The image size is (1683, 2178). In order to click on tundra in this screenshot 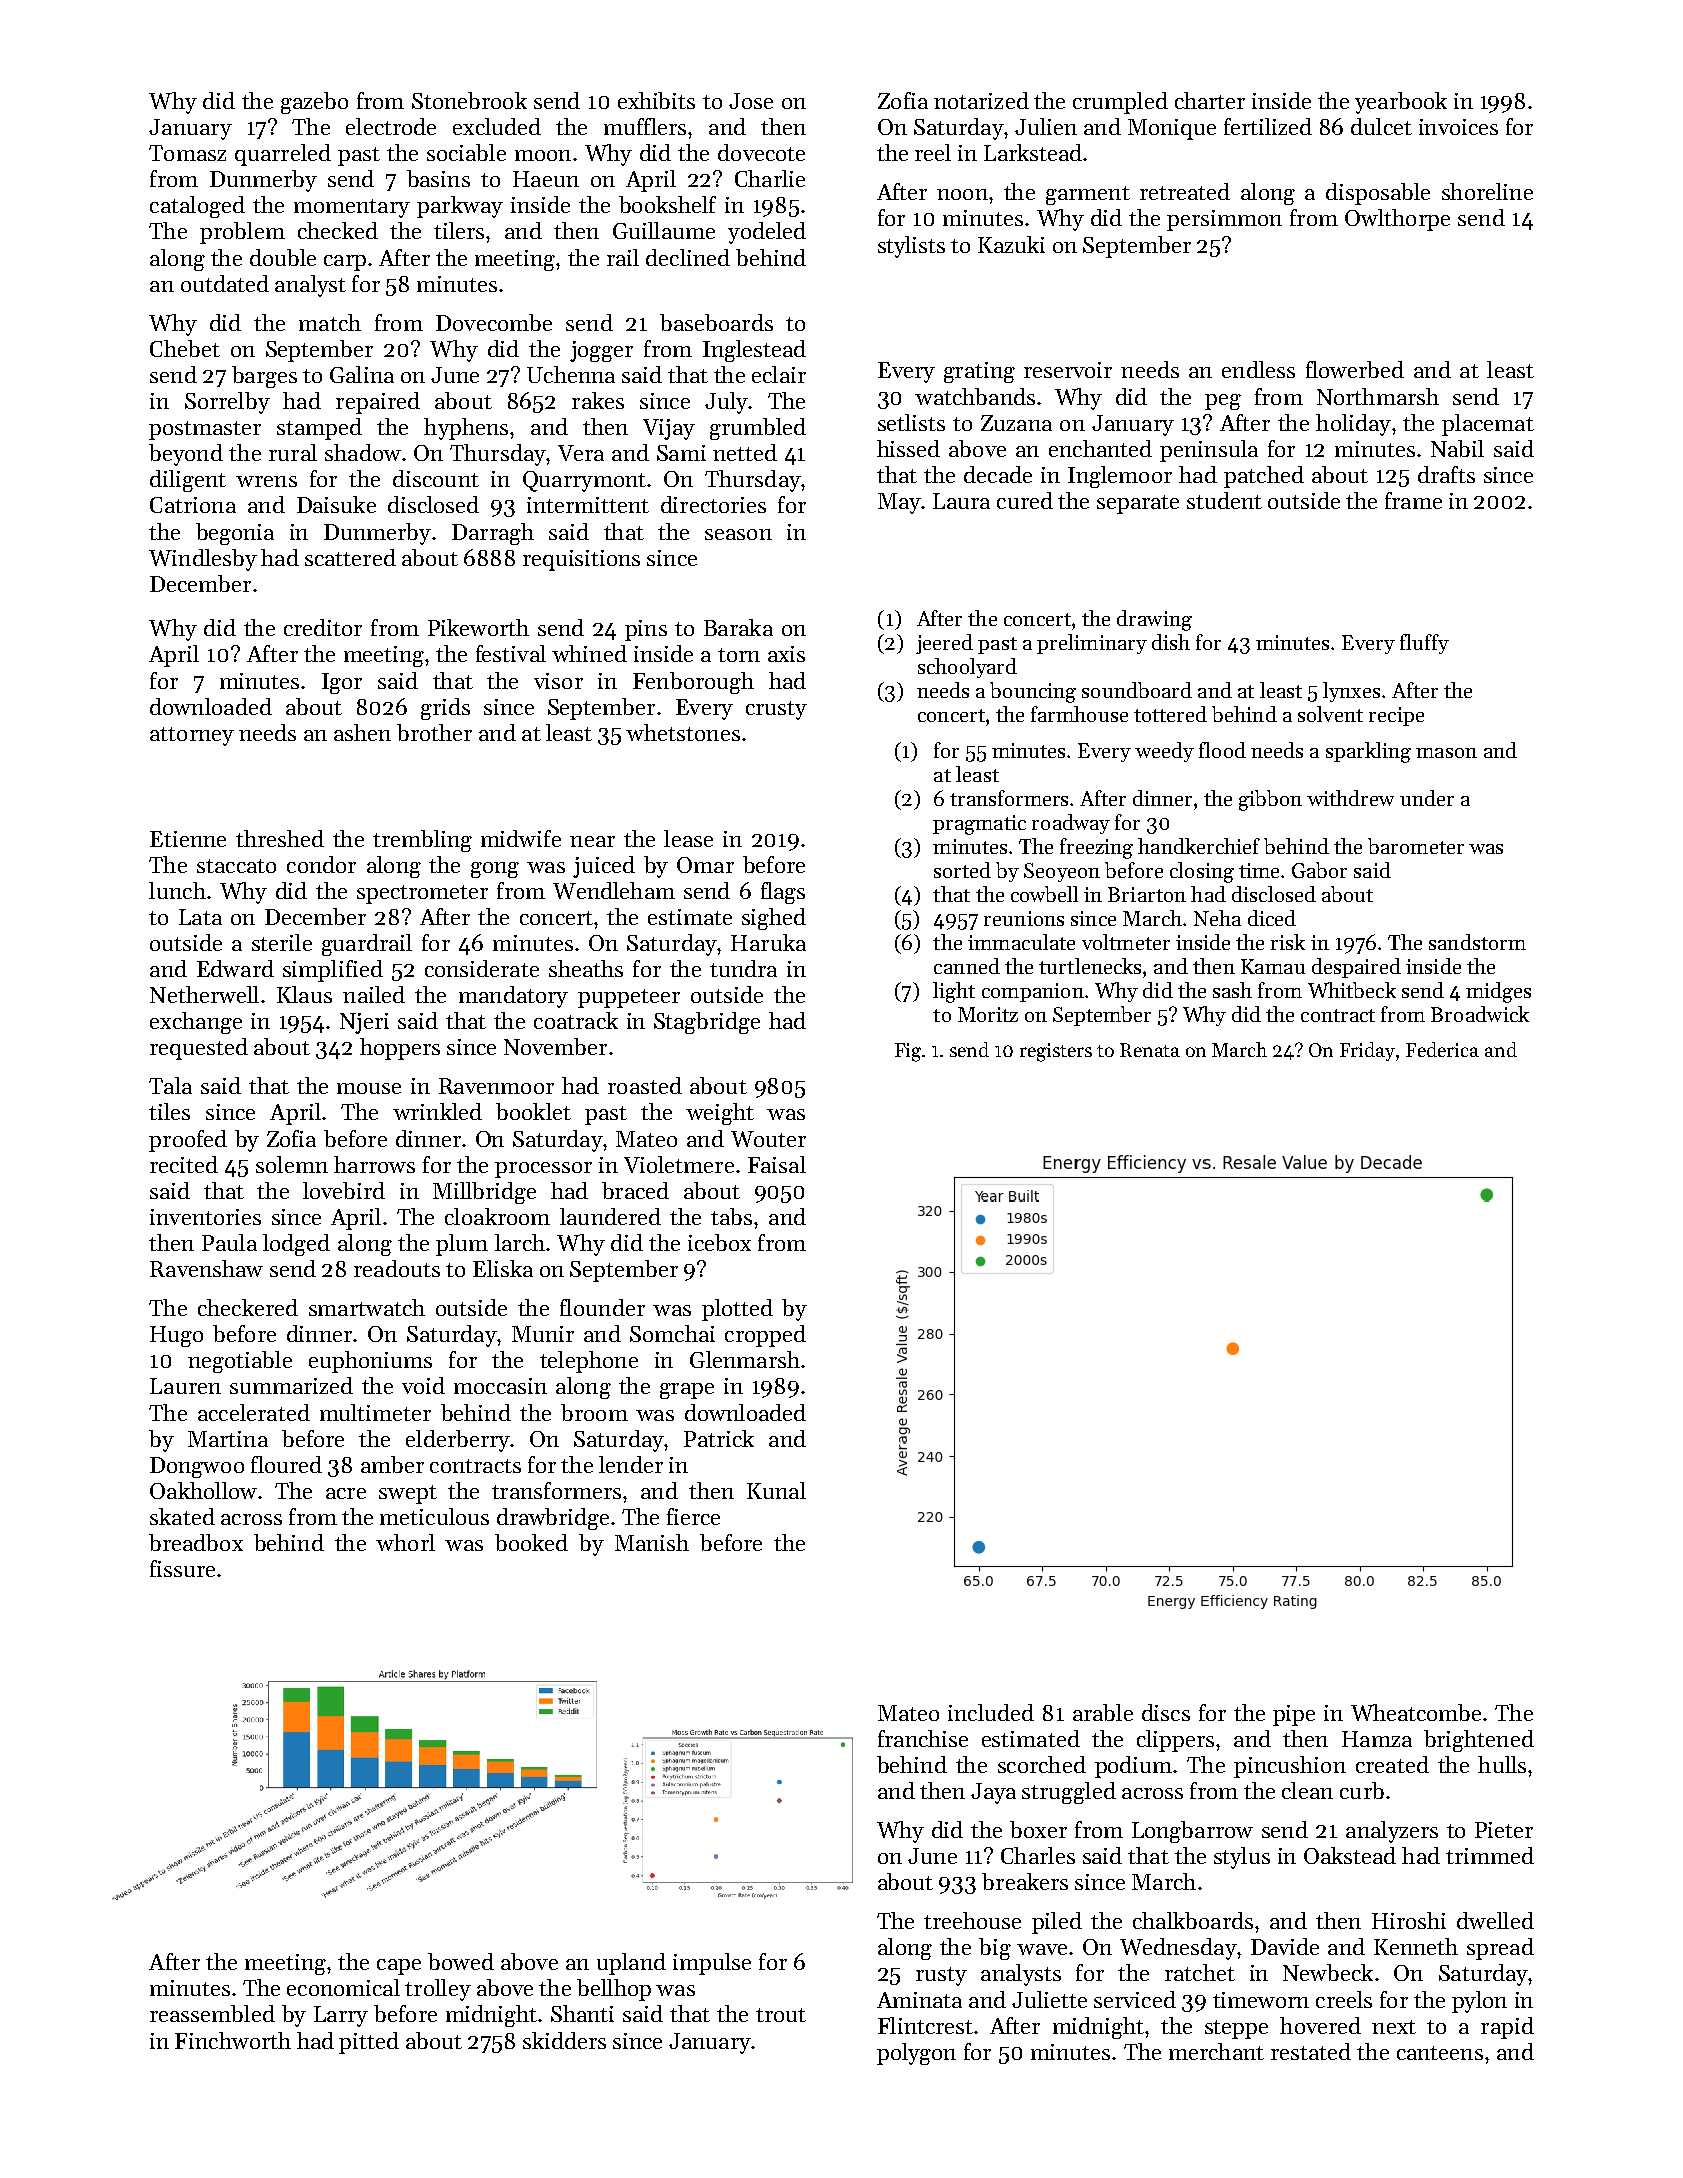, I will do `click(743, 968)`.
